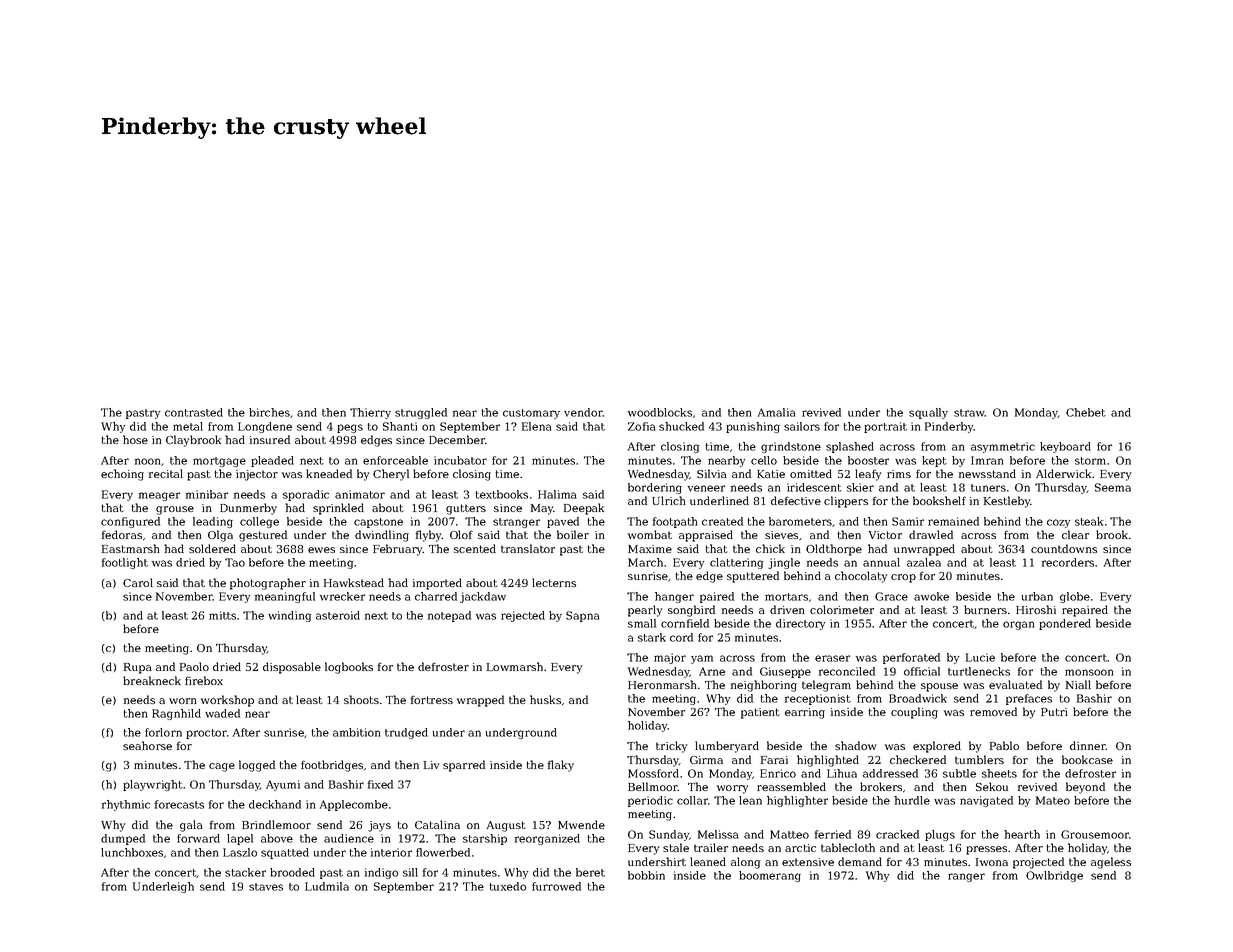  What do you see at coordinates (671, 747) in the screenshot?
I see `tricky` at bounding box center [671, 747].
